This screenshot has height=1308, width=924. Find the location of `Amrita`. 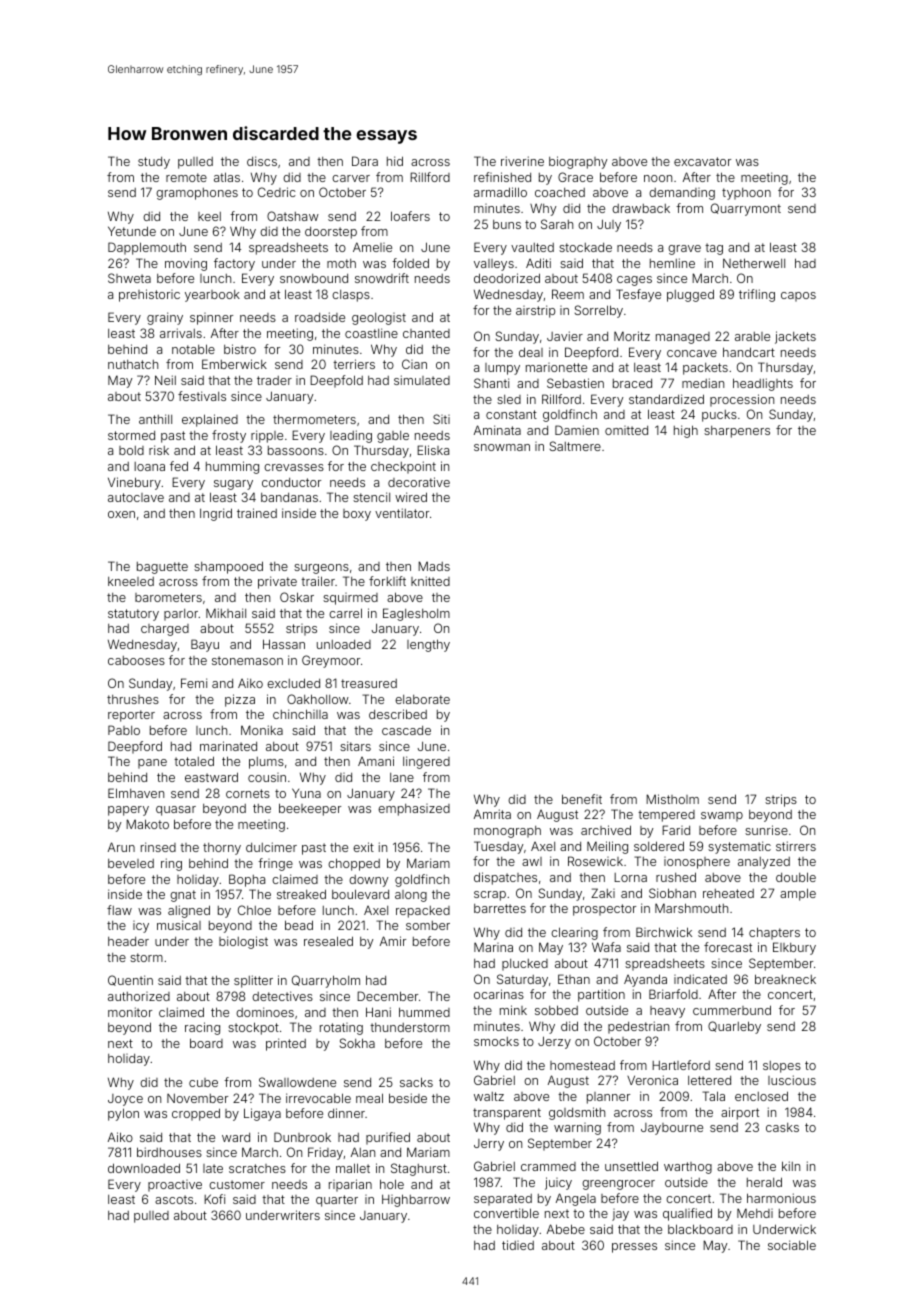

Amrita is located at coordinates (492, 814).
